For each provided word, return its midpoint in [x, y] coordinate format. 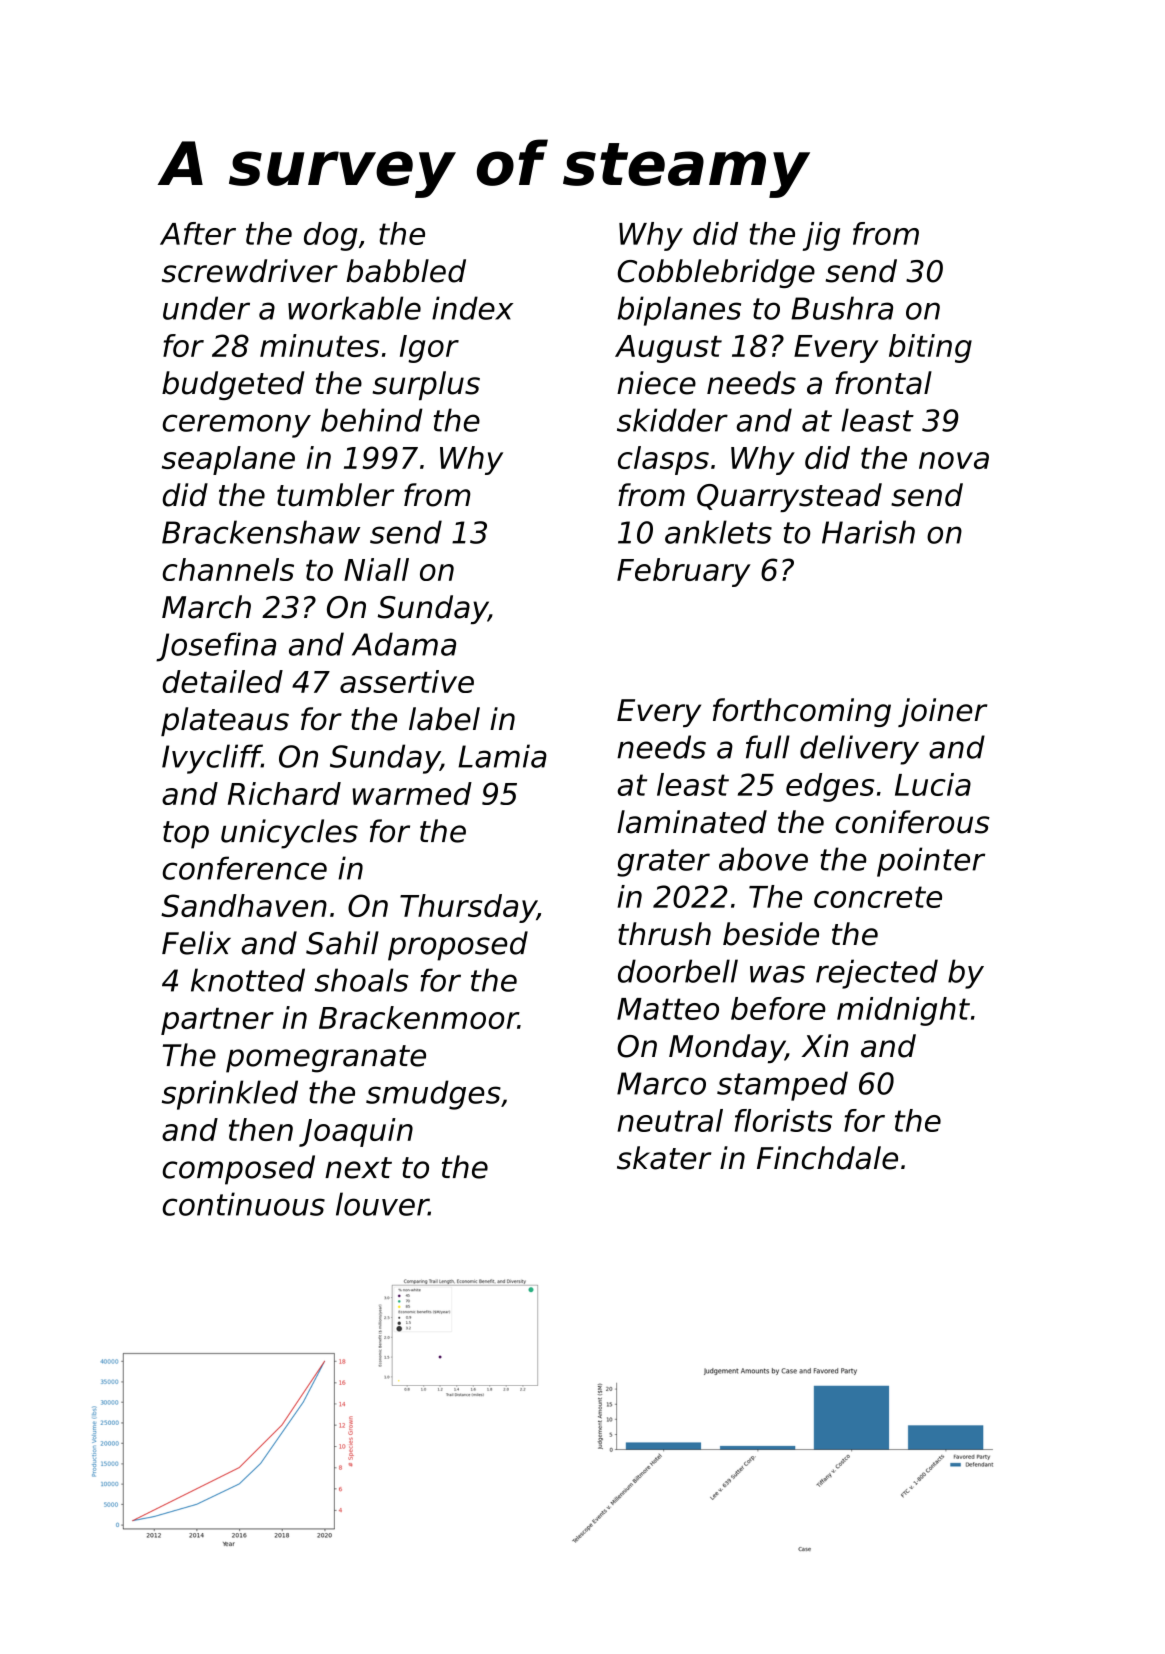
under [206, 308]
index [472, 308]
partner [217, 1021]
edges [830, 787]
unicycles [289, 834]
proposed [458, 946]
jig [821, 236]
